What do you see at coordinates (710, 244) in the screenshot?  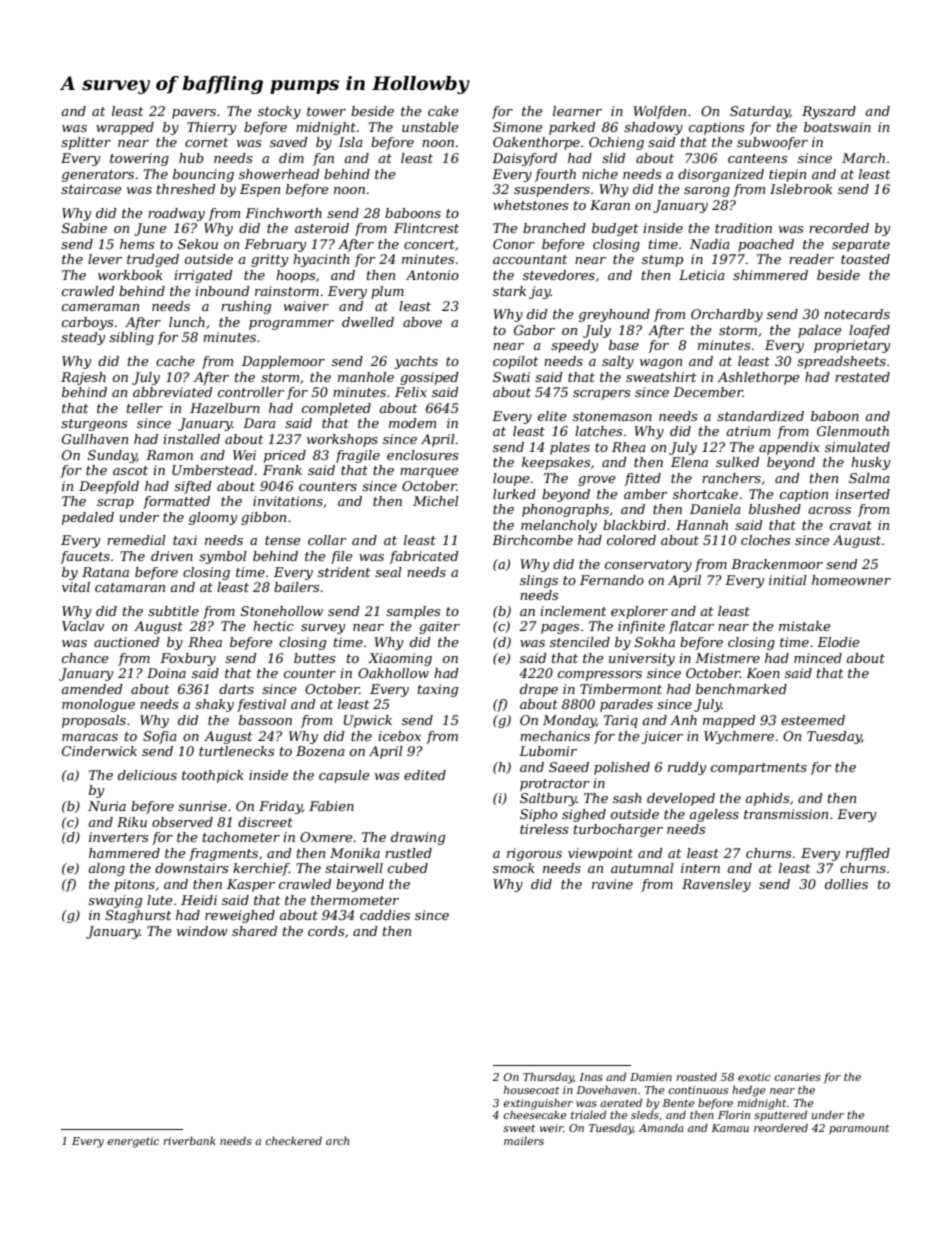 I see `Nadia` at bounding box center [710, 244].
